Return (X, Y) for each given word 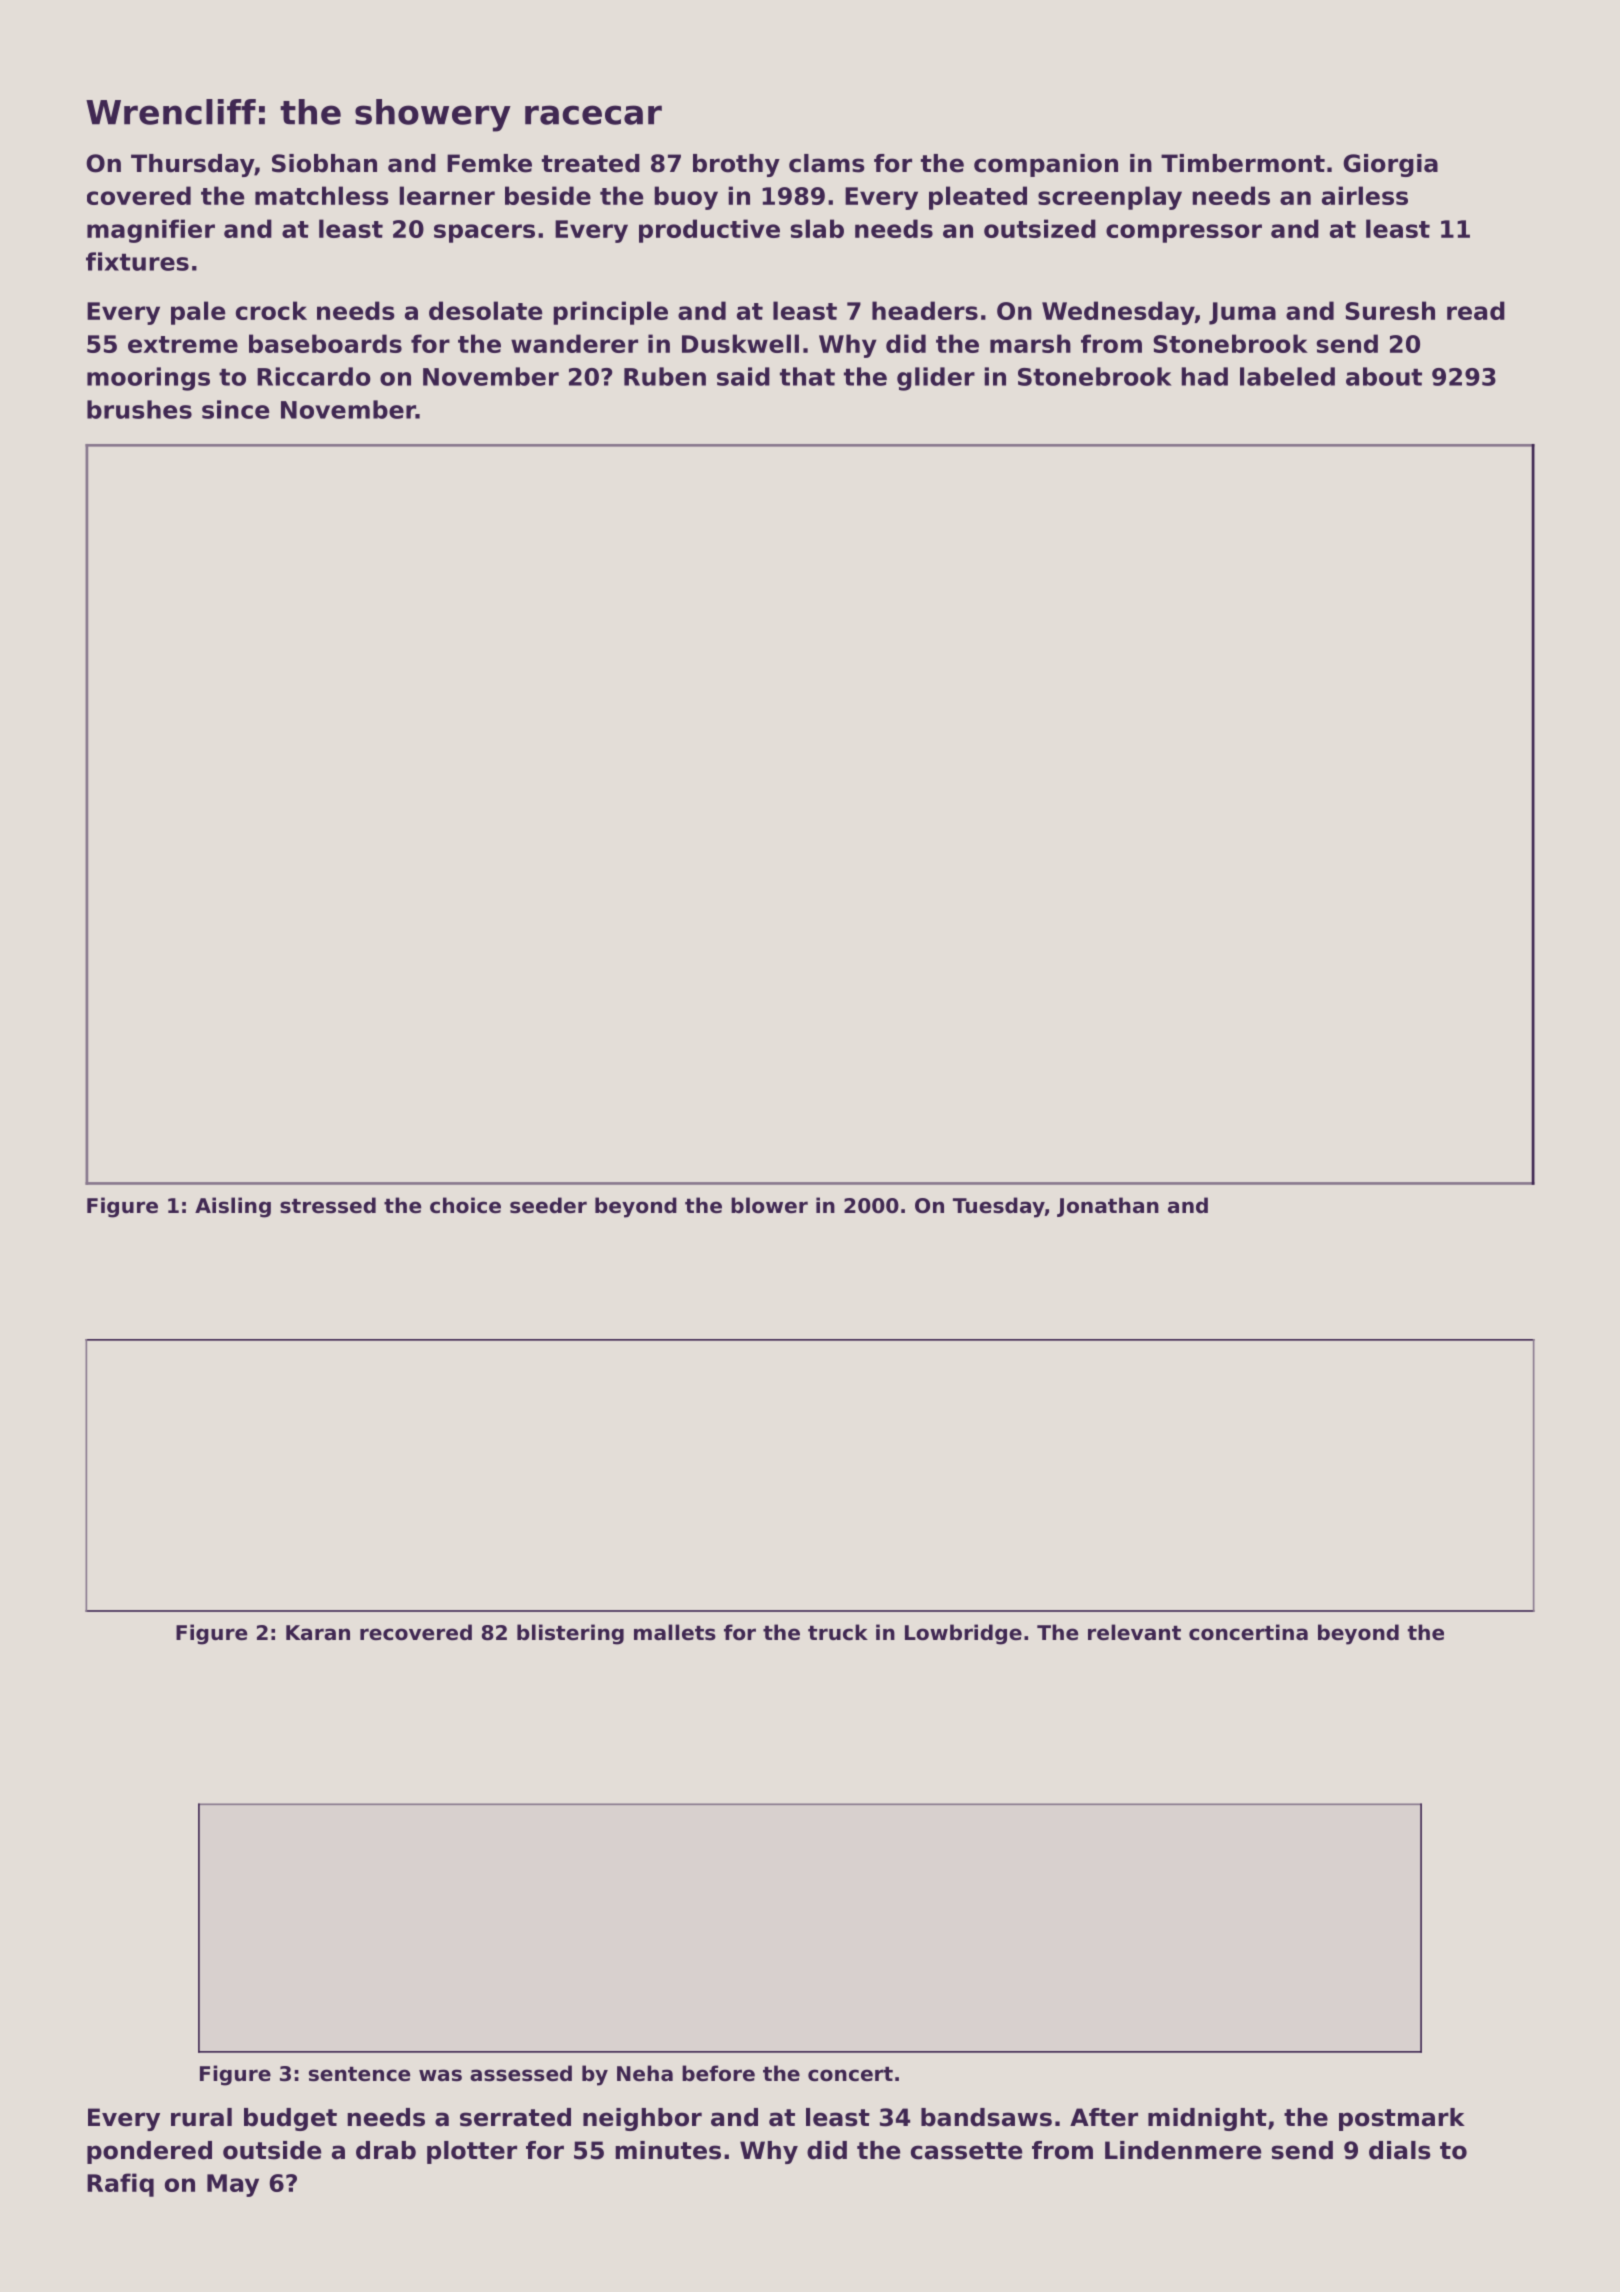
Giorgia (1390, 165)
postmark (1402, 2119)
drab (386, 2150)
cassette (966, 2151)
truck (838, 1632)
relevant (1134, 1632)
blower (769, 1205)
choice (465, 1205)
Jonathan (1108, 1207)
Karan (318, 1633)
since (236, 409)
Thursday (192, 165)
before (718, 2073)
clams (827, 163)
